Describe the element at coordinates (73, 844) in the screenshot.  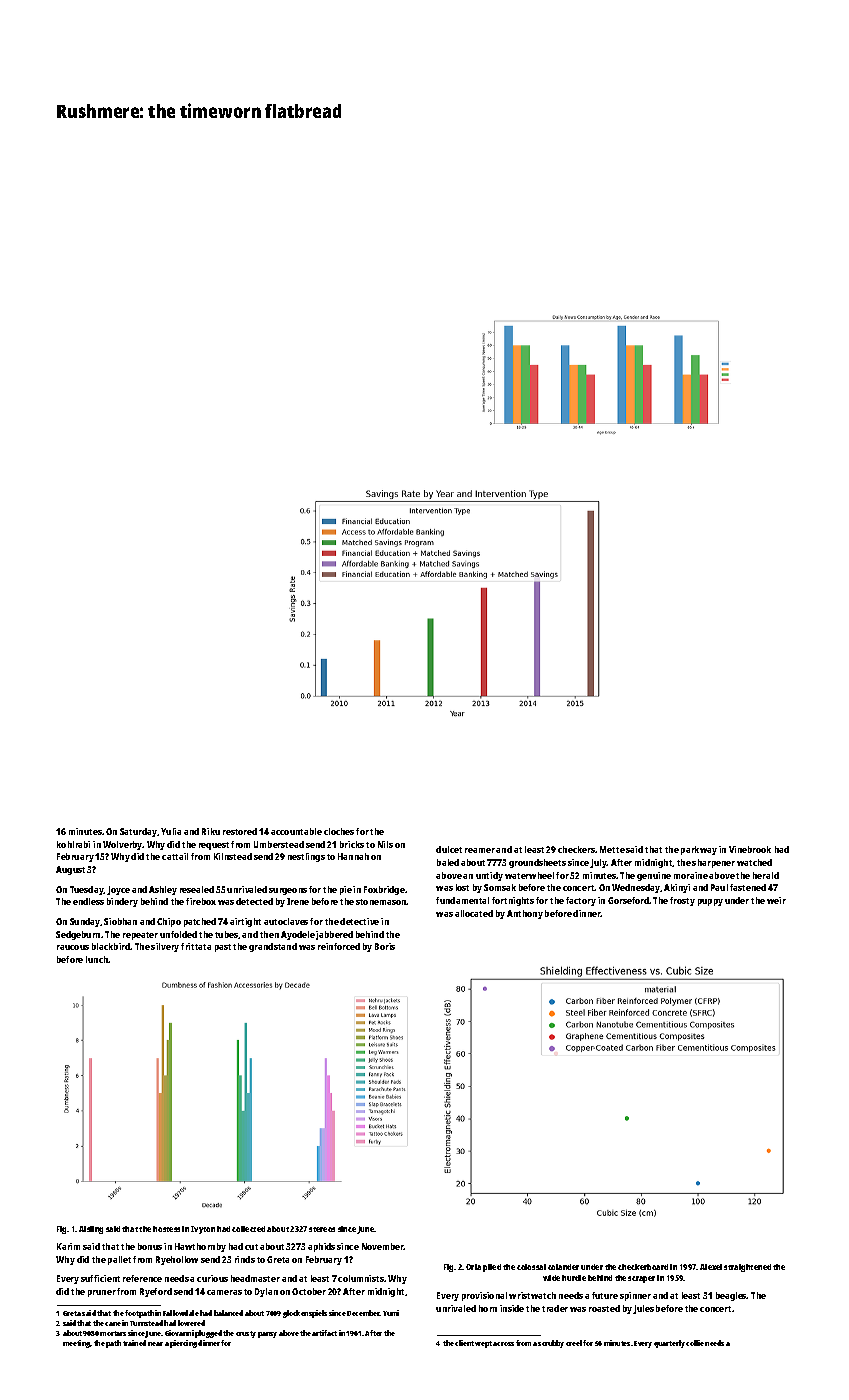
I see `kohlrabi` at that location.
